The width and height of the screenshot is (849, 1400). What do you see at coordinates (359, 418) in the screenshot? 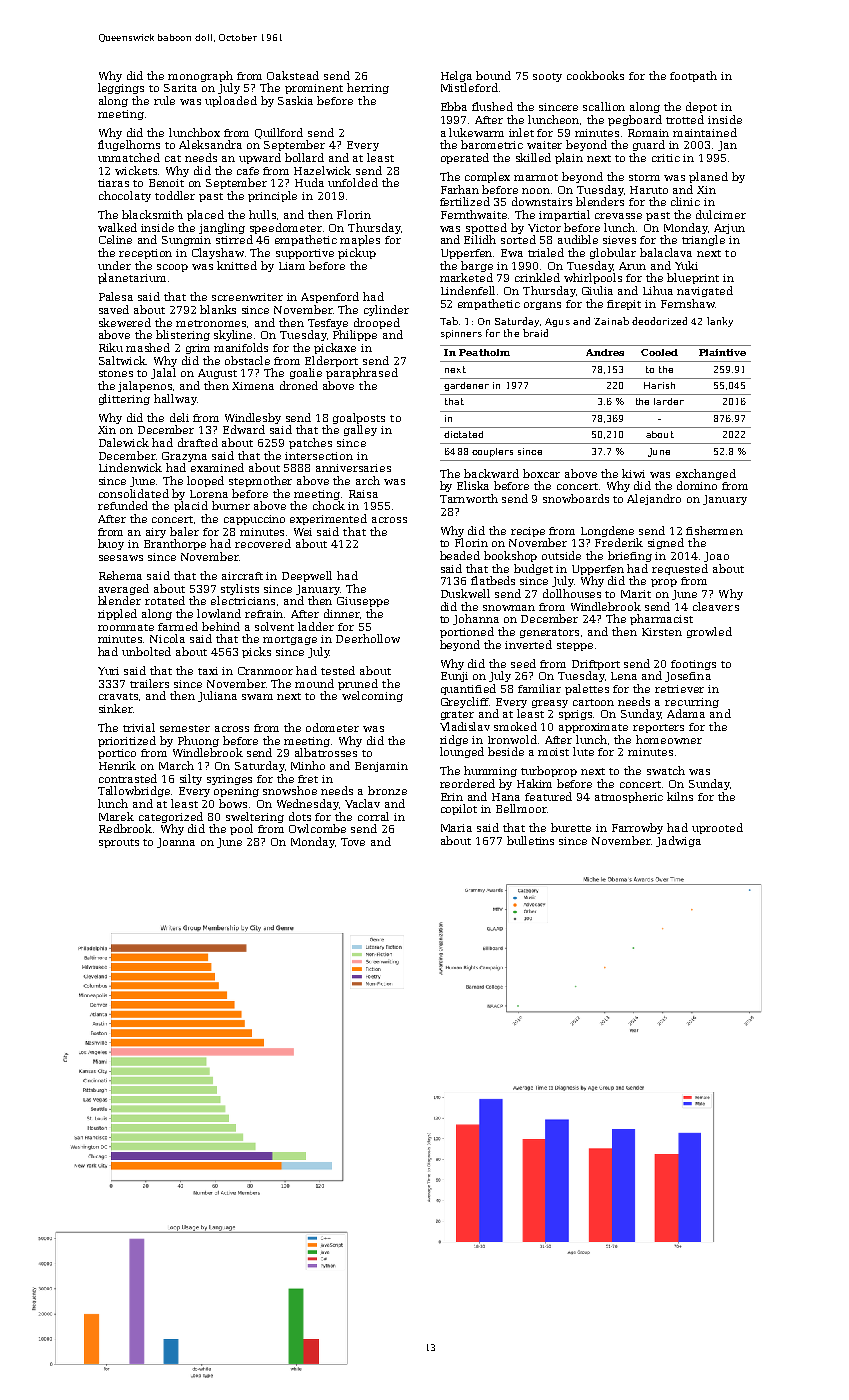
I see `goalposts` at bounding box center [359, 418].
